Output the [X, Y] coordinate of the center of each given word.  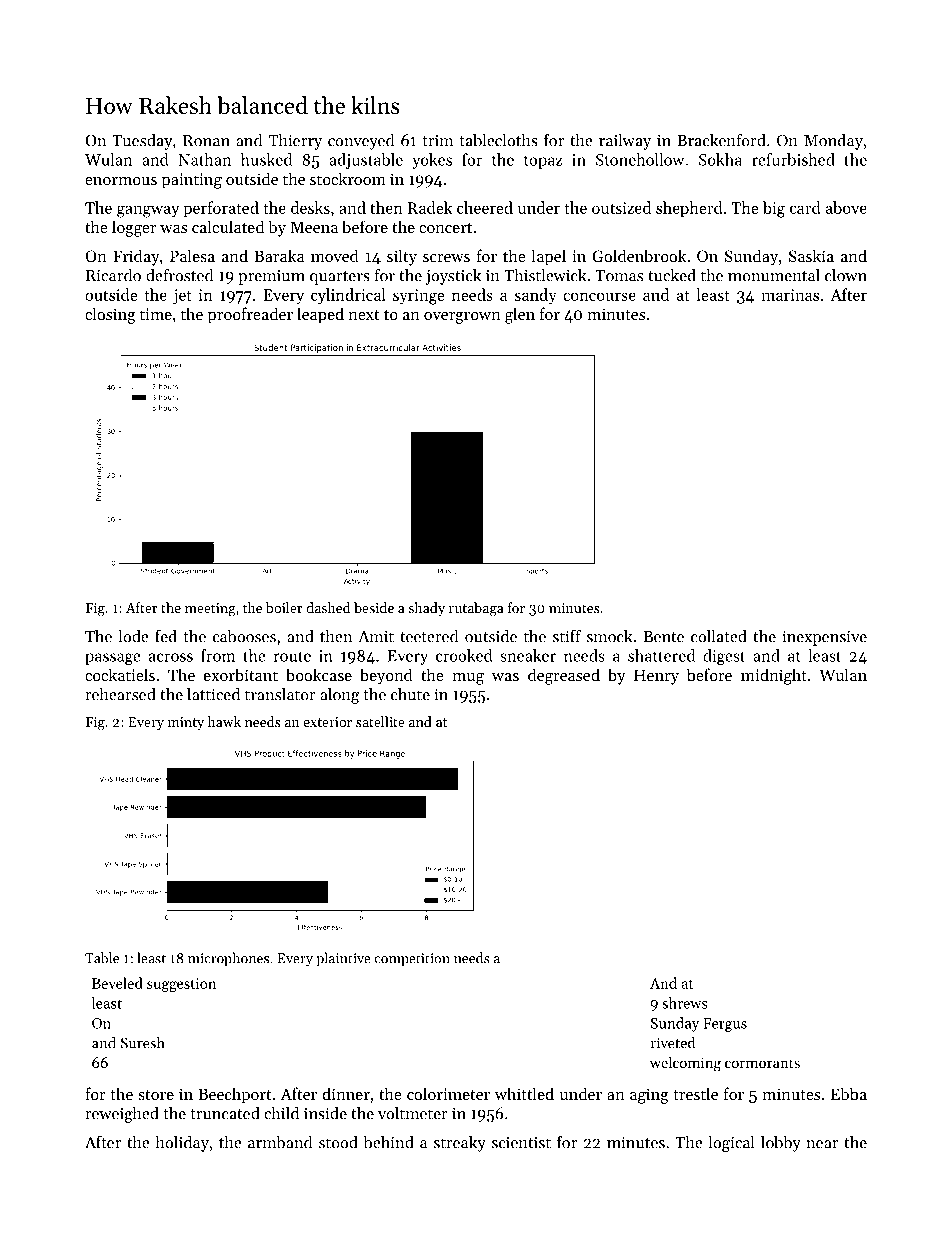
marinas [790, 295]
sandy [536, 296]
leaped [320, 315]
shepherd [689, 209]
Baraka [279, 255]
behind [389, 1142]
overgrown [462, 318]
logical [731, 1144]
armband [280, 1142]
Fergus [725, 1025]
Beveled [117, 983]
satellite [380, 721]
